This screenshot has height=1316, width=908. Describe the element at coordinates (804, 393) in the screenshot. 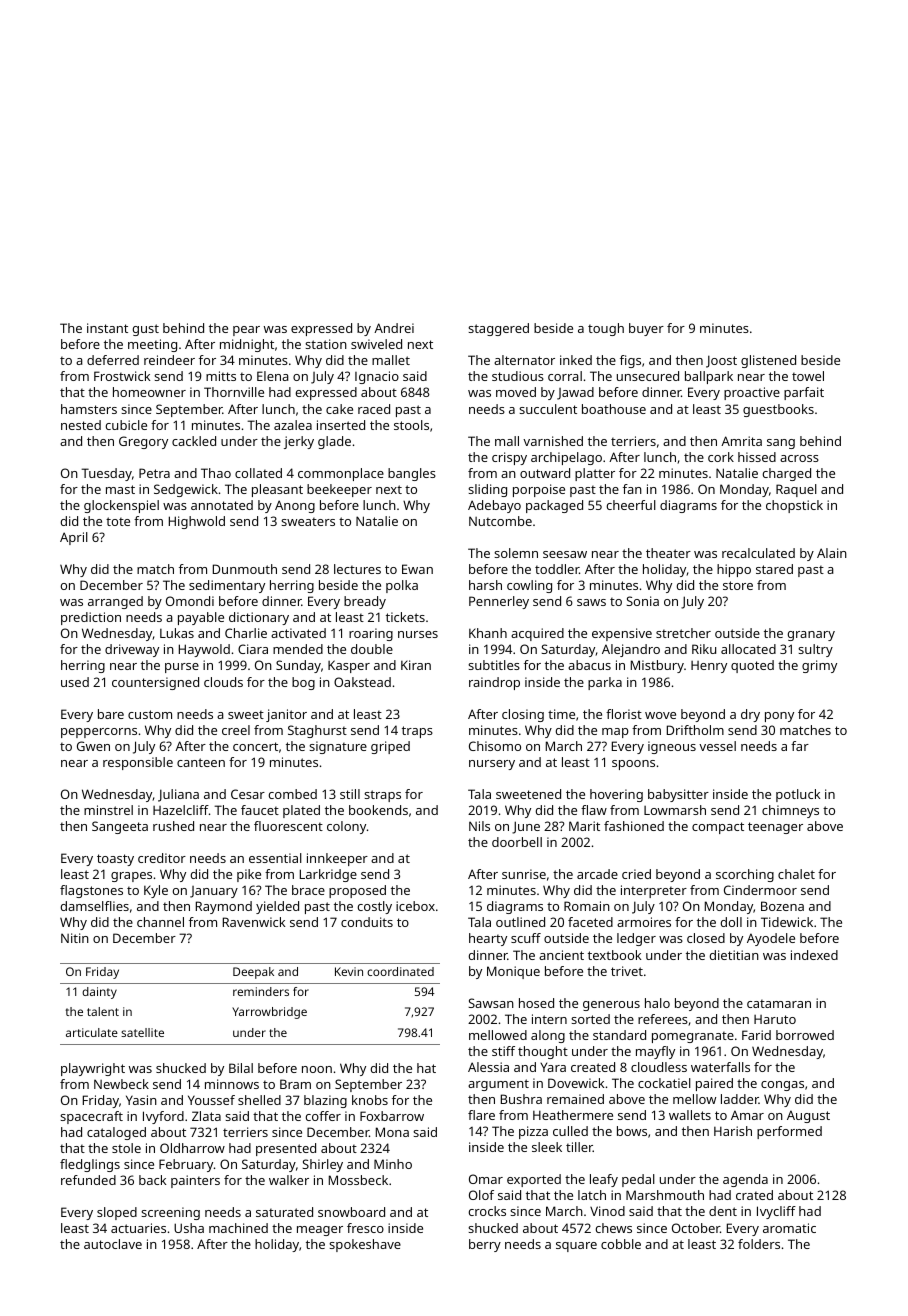

I see `parfait` at that location.
